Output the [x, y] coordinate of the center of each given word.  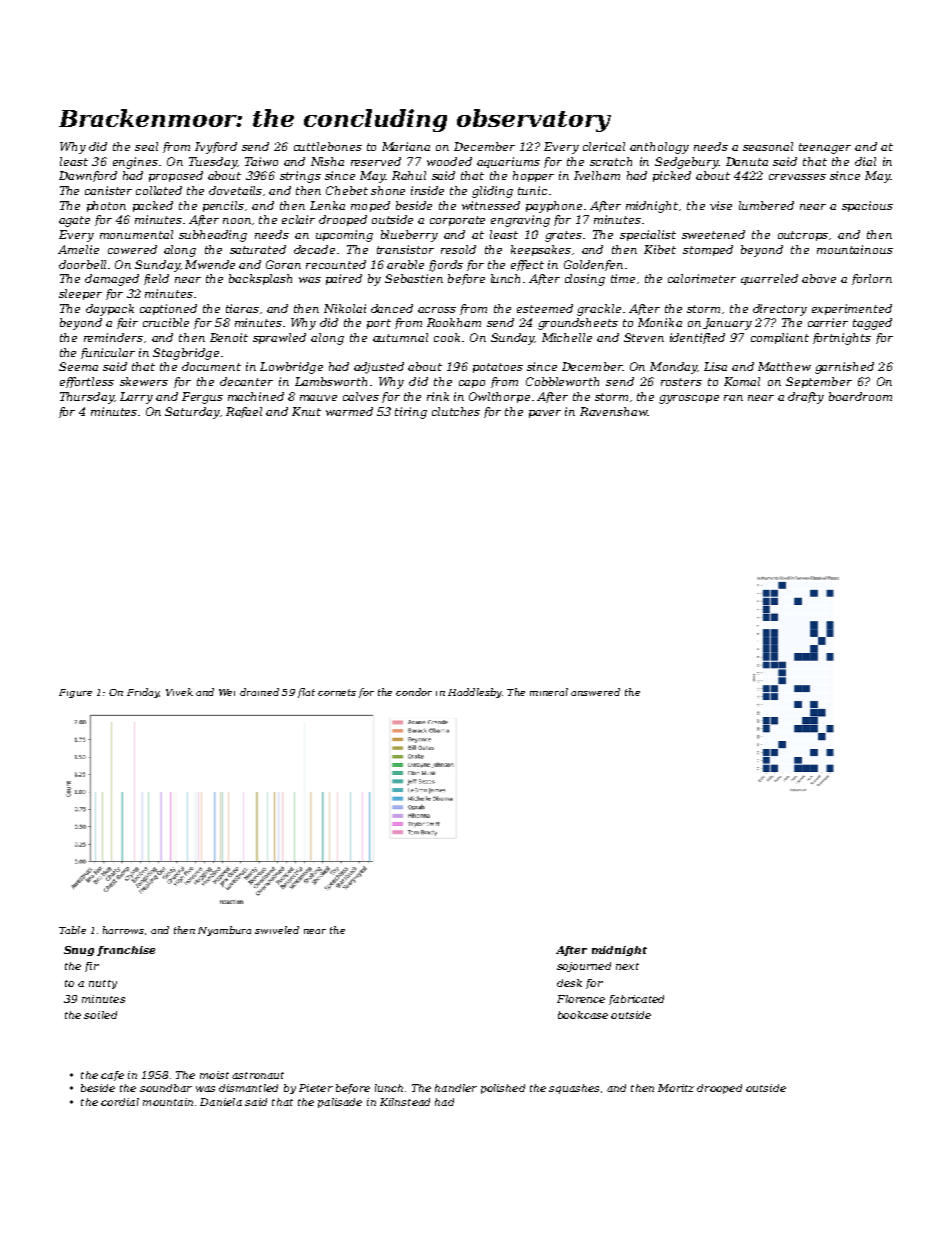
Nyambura [224, 931]
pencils [223, 206]
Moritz [676, 1088]
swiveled [277, 930]
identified [697, 338]
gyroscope [689, 399]
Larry [136, 398]
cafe [112, 1076]
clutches [456, 411]
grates [563, 236]
